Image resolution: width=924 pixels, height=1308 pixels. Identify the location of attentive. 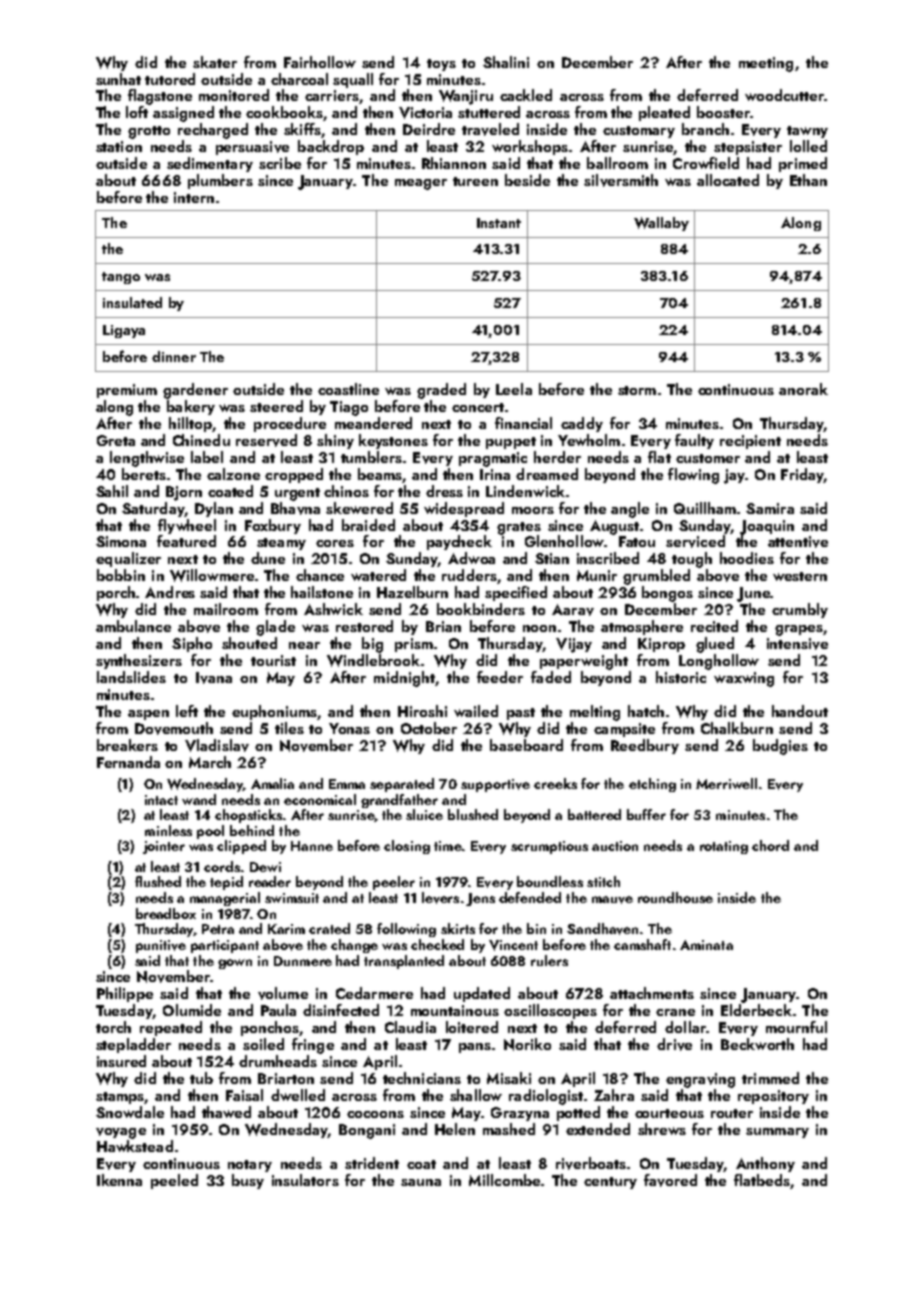
(798, 542).
